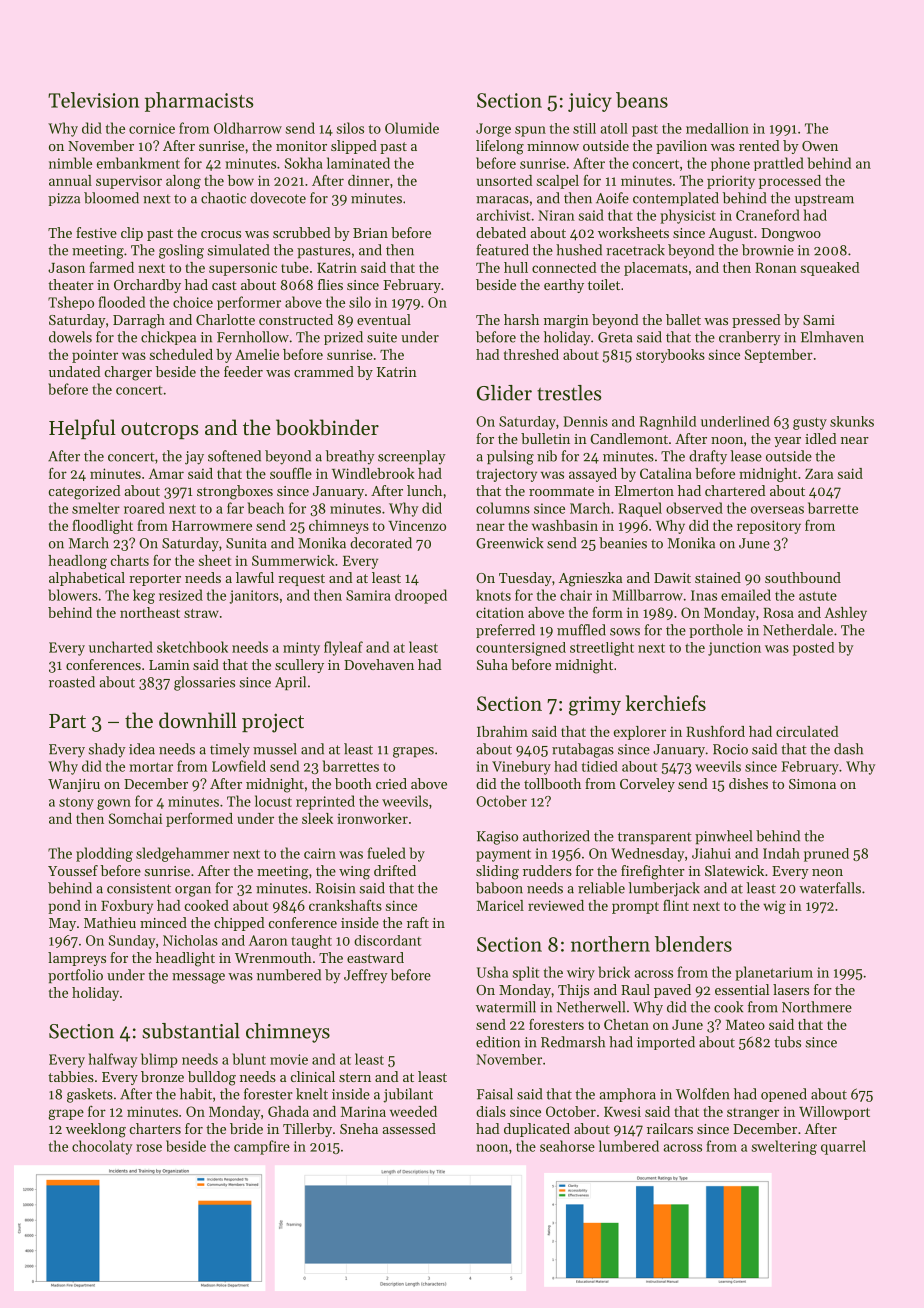 Image resolution: width=924 pixels, height=1308 pixels. What do you see at coordinates (135, 818) in the screenshot?
I see `Somchai` at bounding box center [135, 818].
